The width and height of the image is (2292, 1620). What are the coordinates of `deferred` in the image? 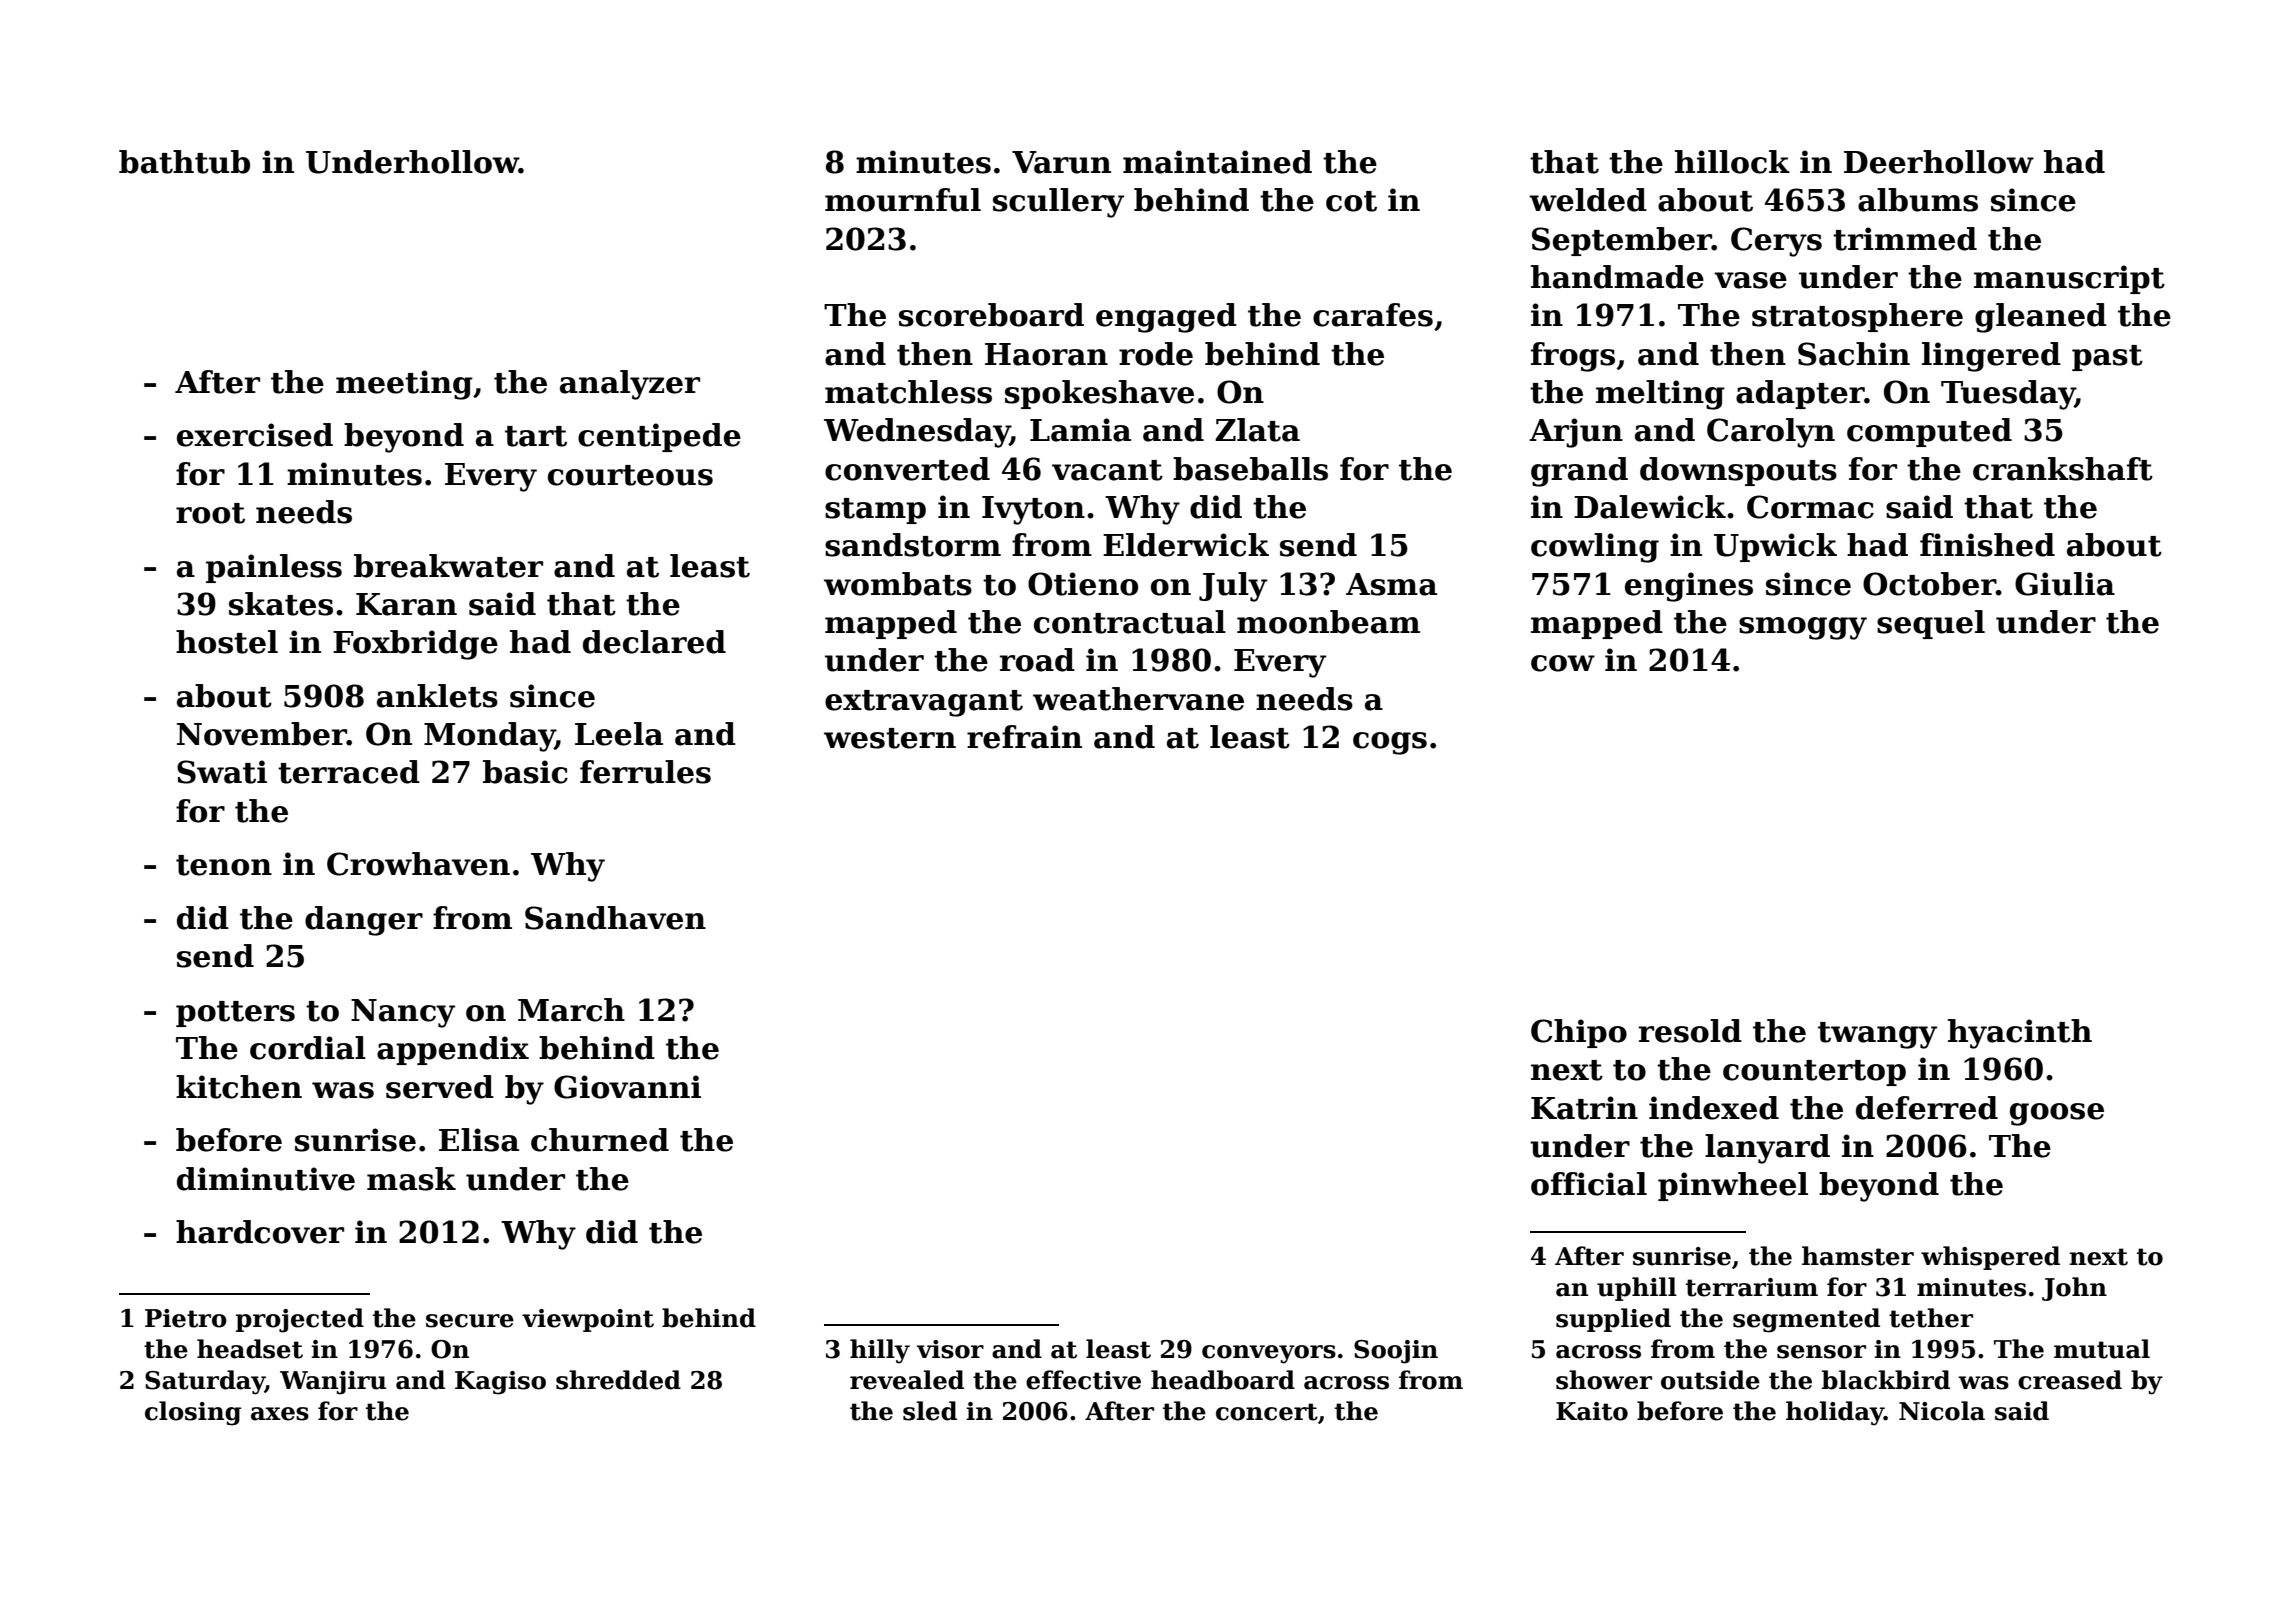 It's located at (1927, 1108).
